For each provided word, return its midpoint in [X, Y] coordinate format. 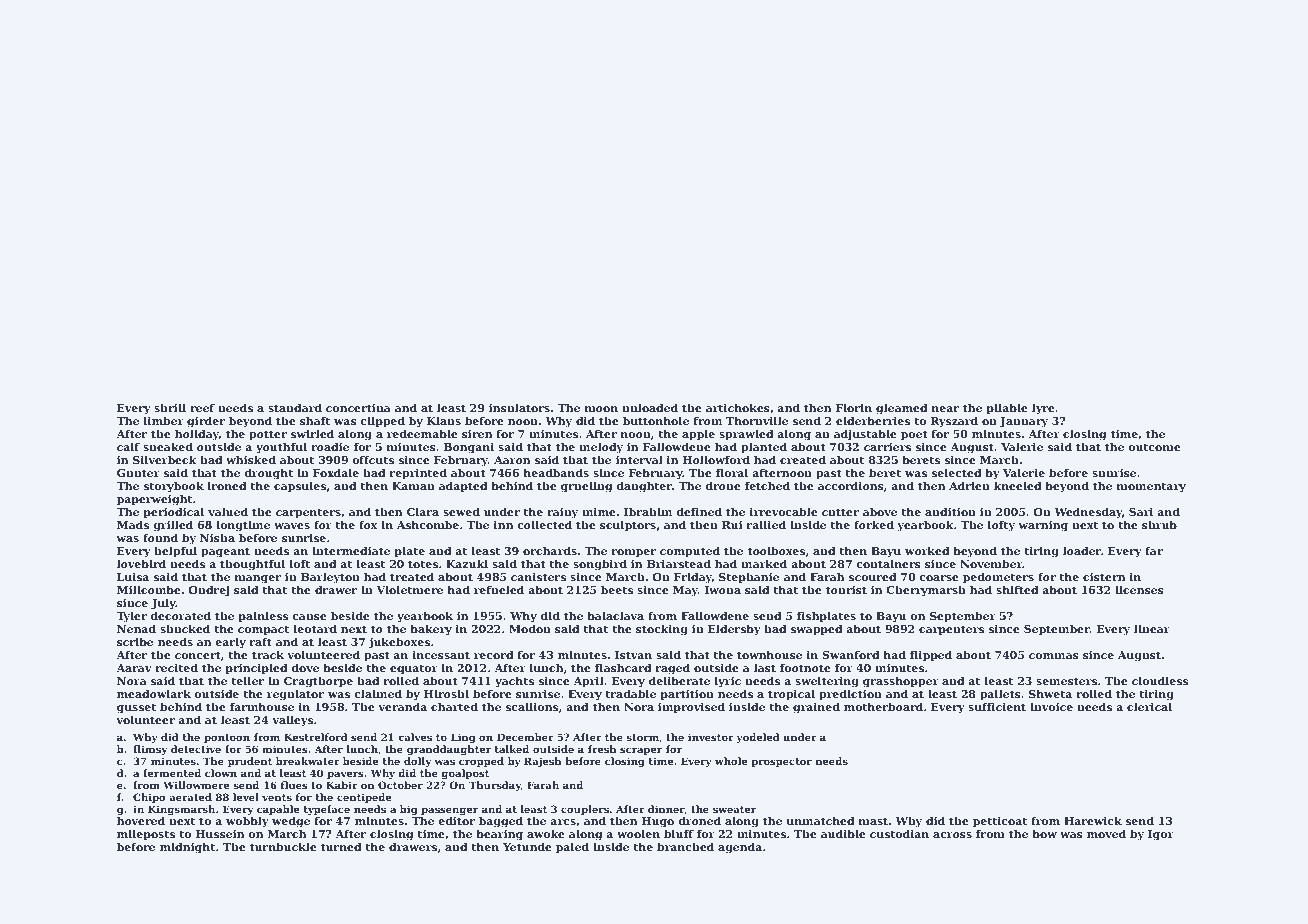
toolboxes [776, 550]
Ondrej [208, 591]
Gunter [138, 473]
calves [415, 737]
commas [1054, 656]
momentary [1151, 487]
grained [816, 708]
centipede [364, 798]
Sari [1141, 512]
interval [639, 459]
